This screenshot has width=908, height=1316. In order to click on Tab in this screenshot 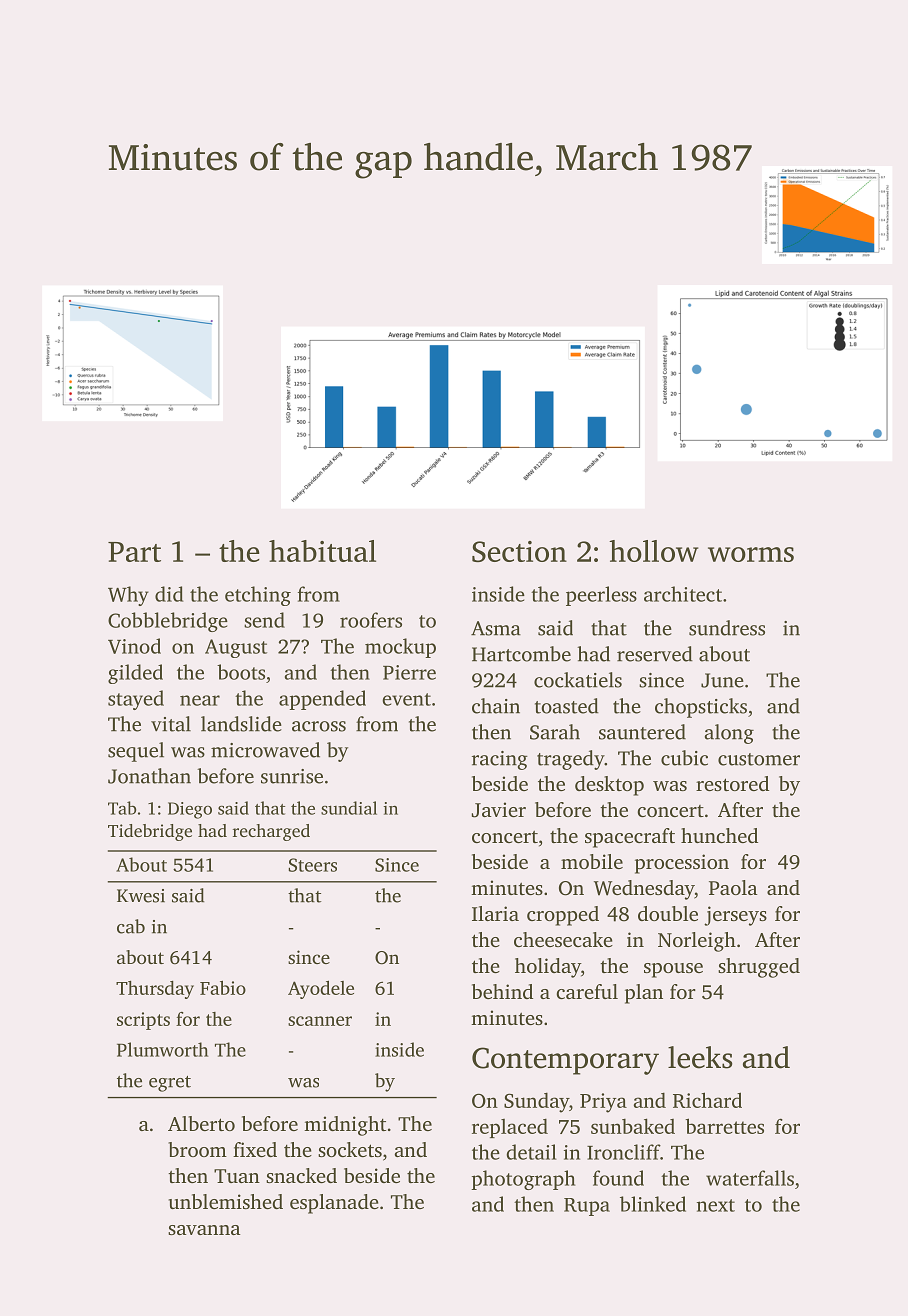, I will do `click(122, 808)`.
